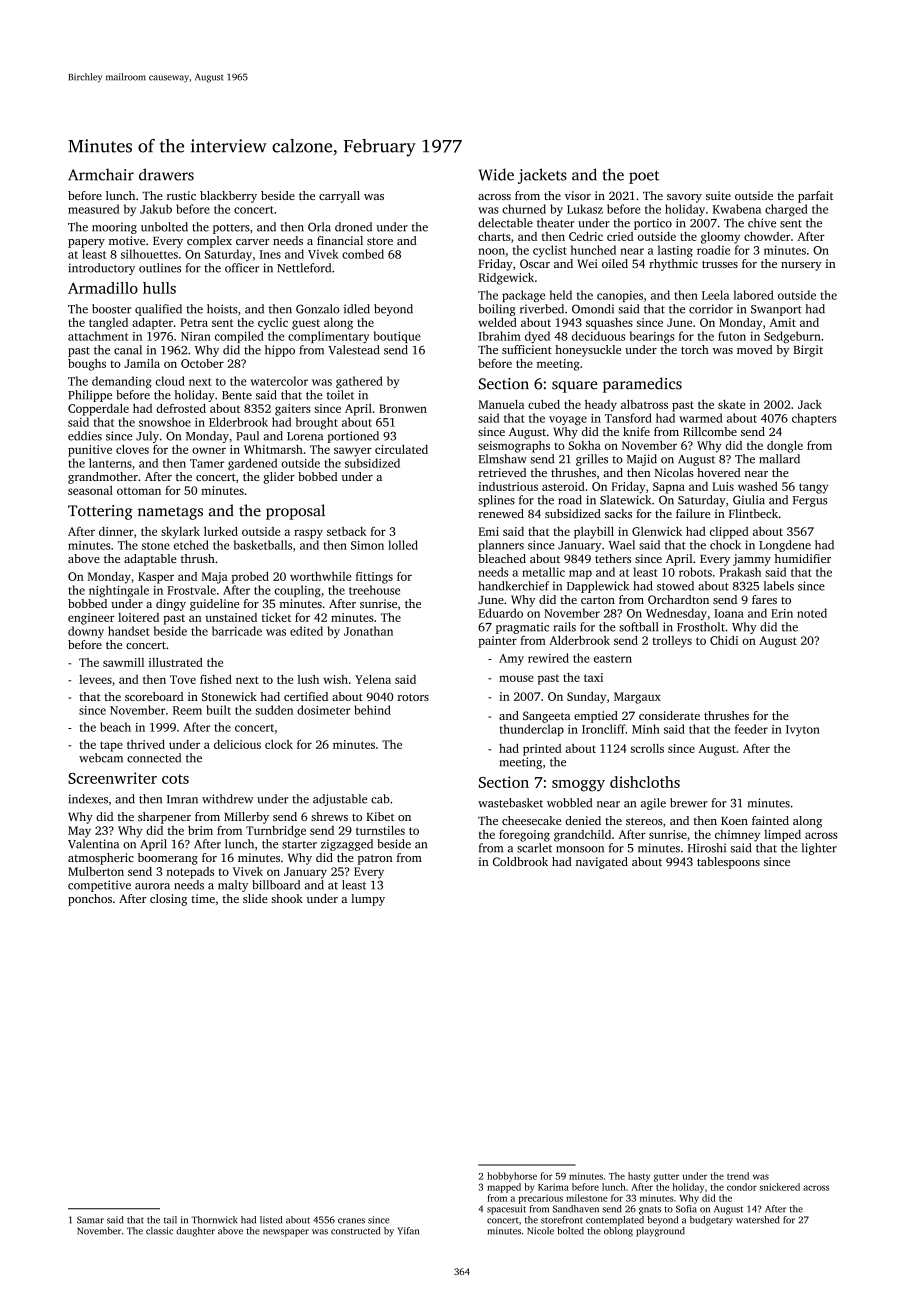 This document has width=908, height=1316. I want to click on Jakub, so click(156, 209).
